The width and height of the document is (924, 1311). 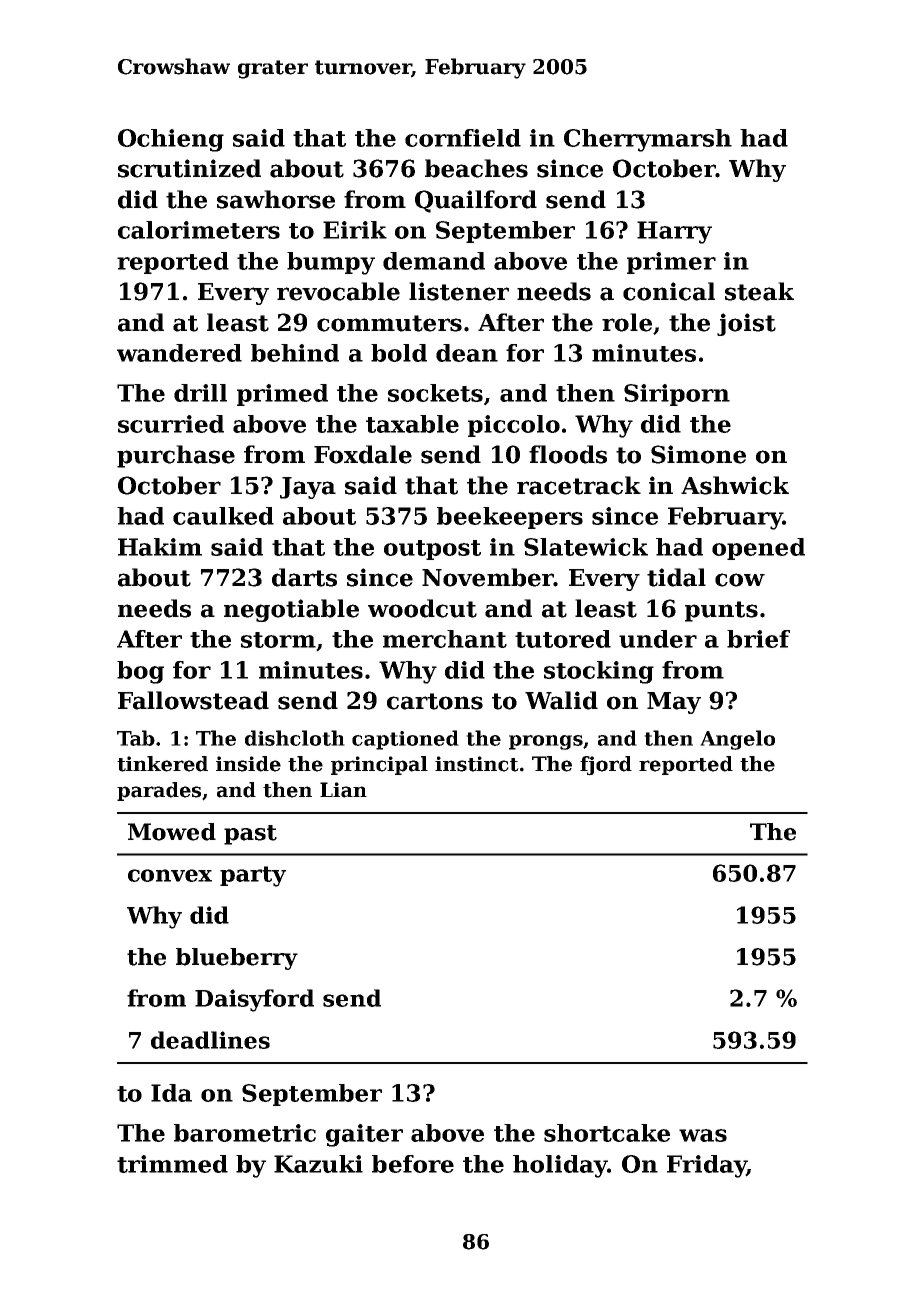 I want to click on Angelo, so click(x=737, y=740).
